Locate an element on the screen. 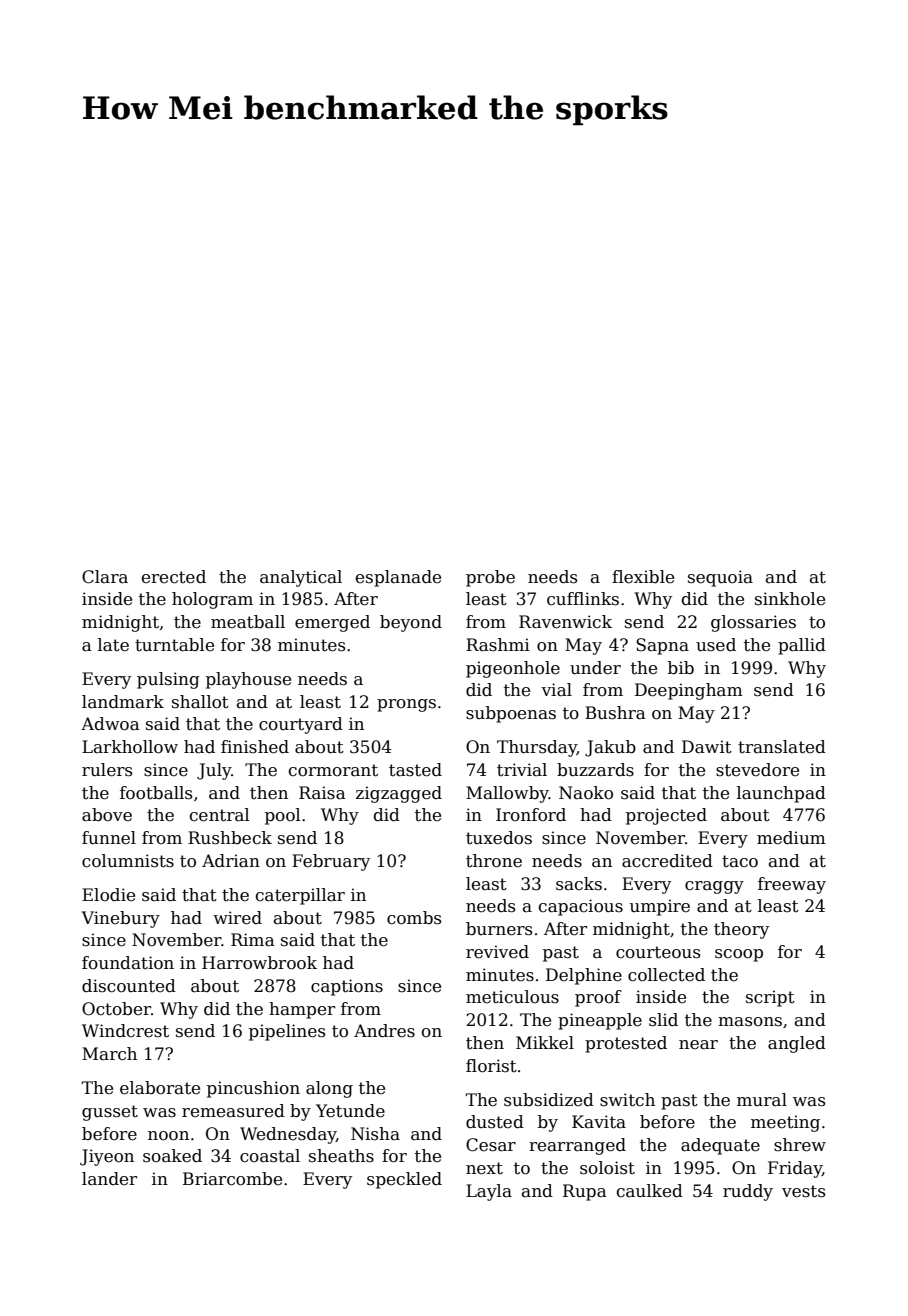 The height and width of the screenshot is (1316, 908). Larkhollow is located at coordinates (130, 747).
